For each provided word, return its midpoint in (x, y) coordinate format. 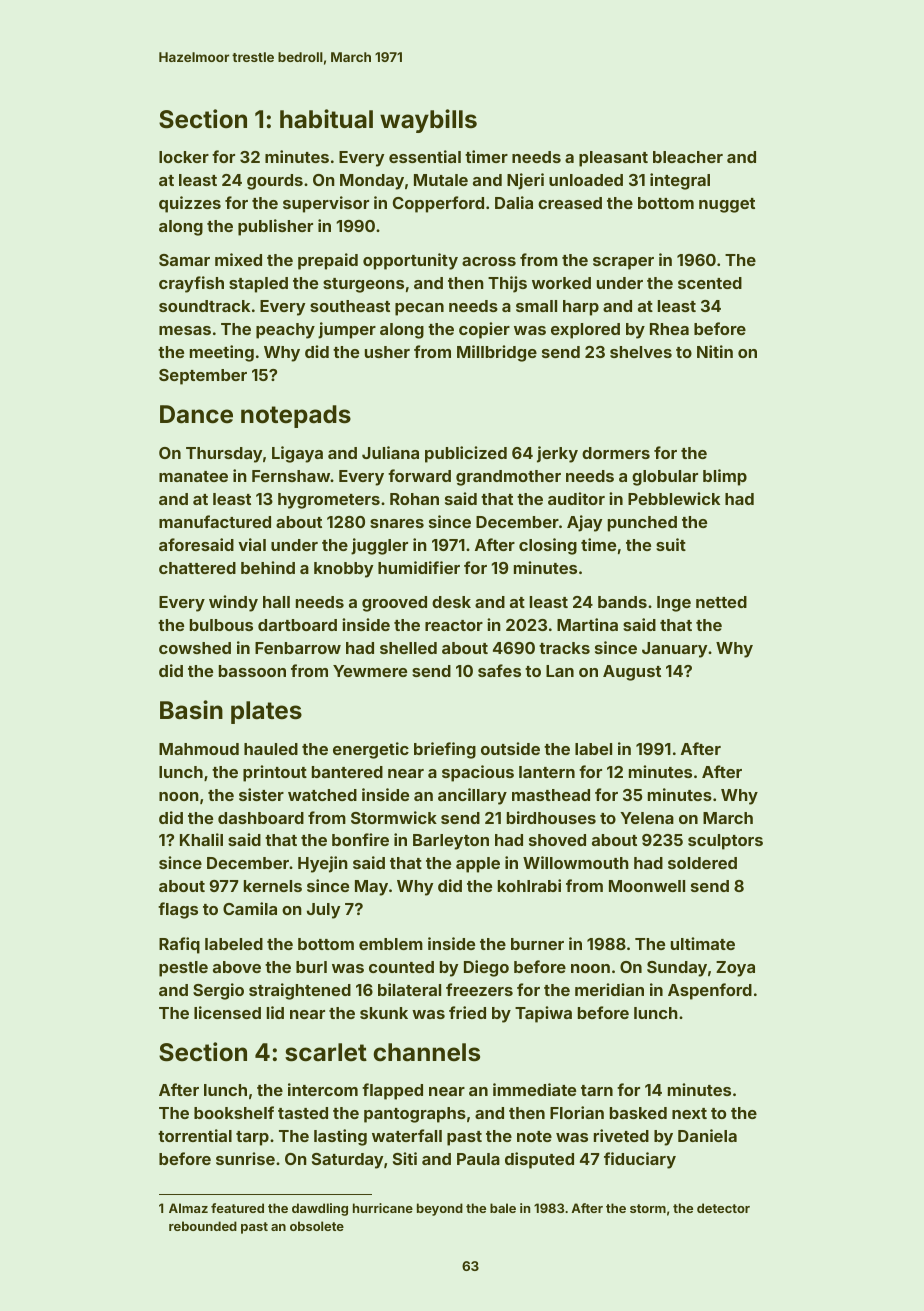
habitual (326, 118)
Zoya (735, 969)
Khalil (201, 839)
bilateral (409, 989)
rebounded (203, 1226)
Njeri (525, 181)
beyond (440, 1209)
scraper (623, 263)
